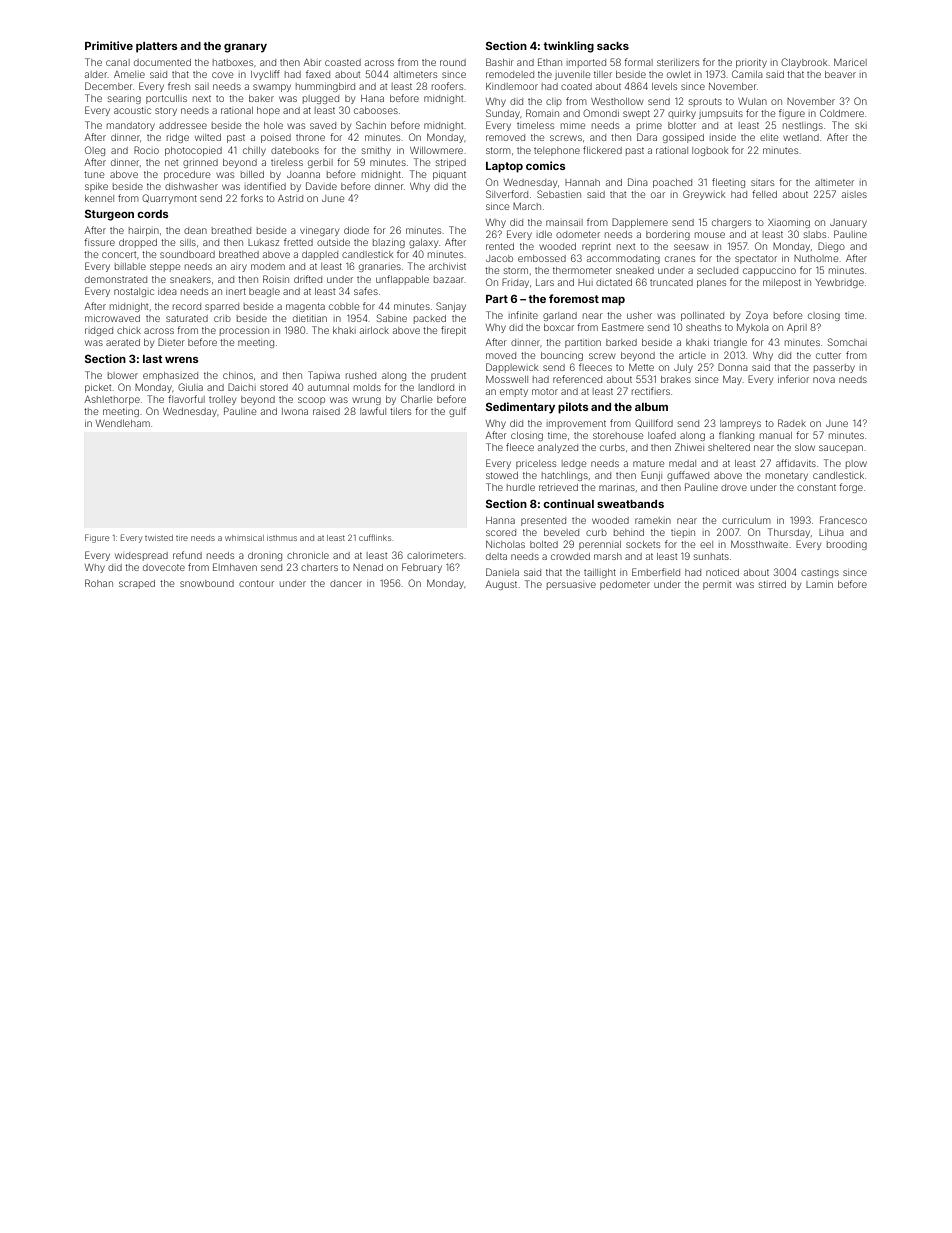  Describe the element at coordinates (510, 74) in the document. I see `remodeled` at that location.
